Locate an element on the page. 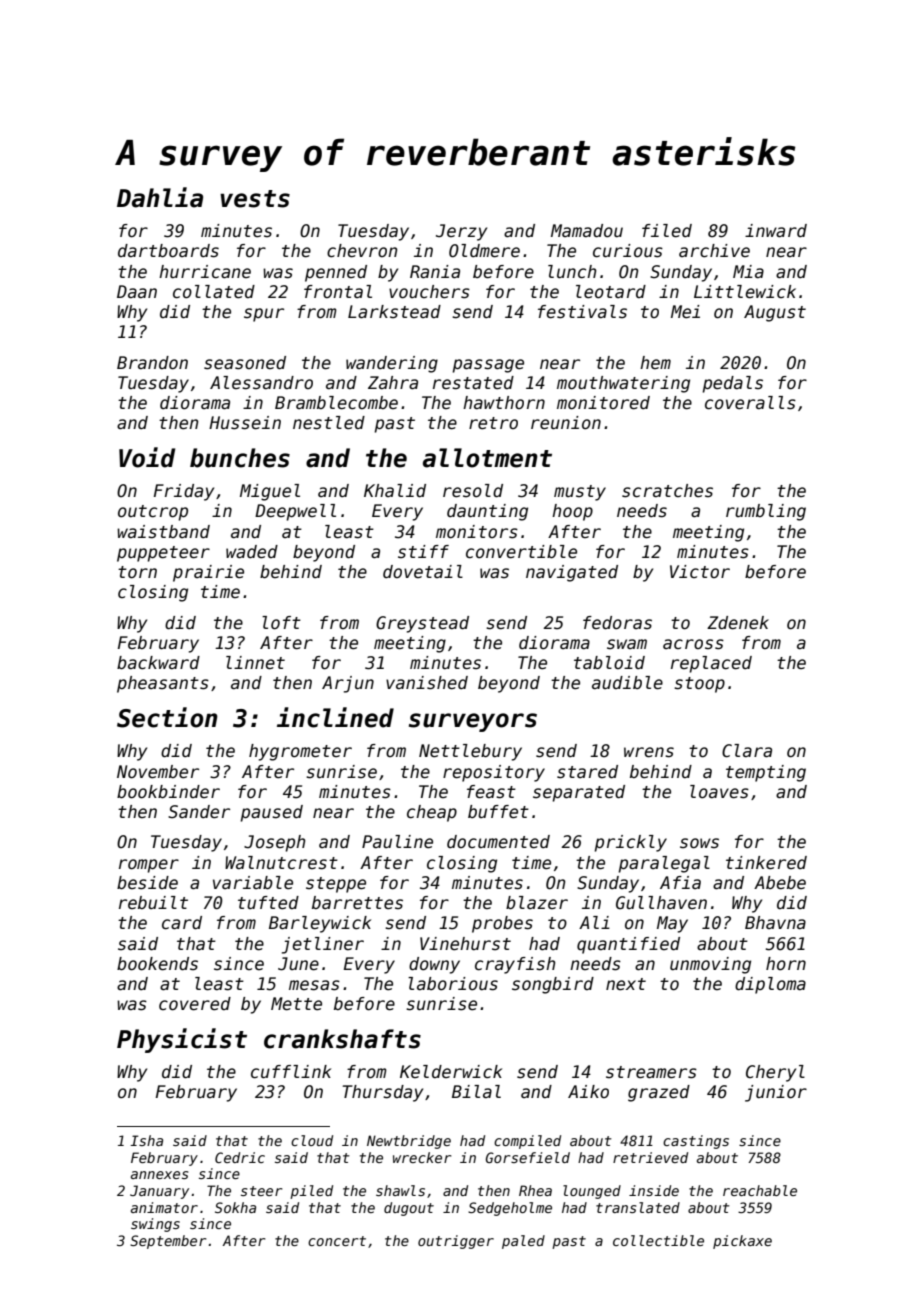  Zdenek is located at coordinates (738, 623).
